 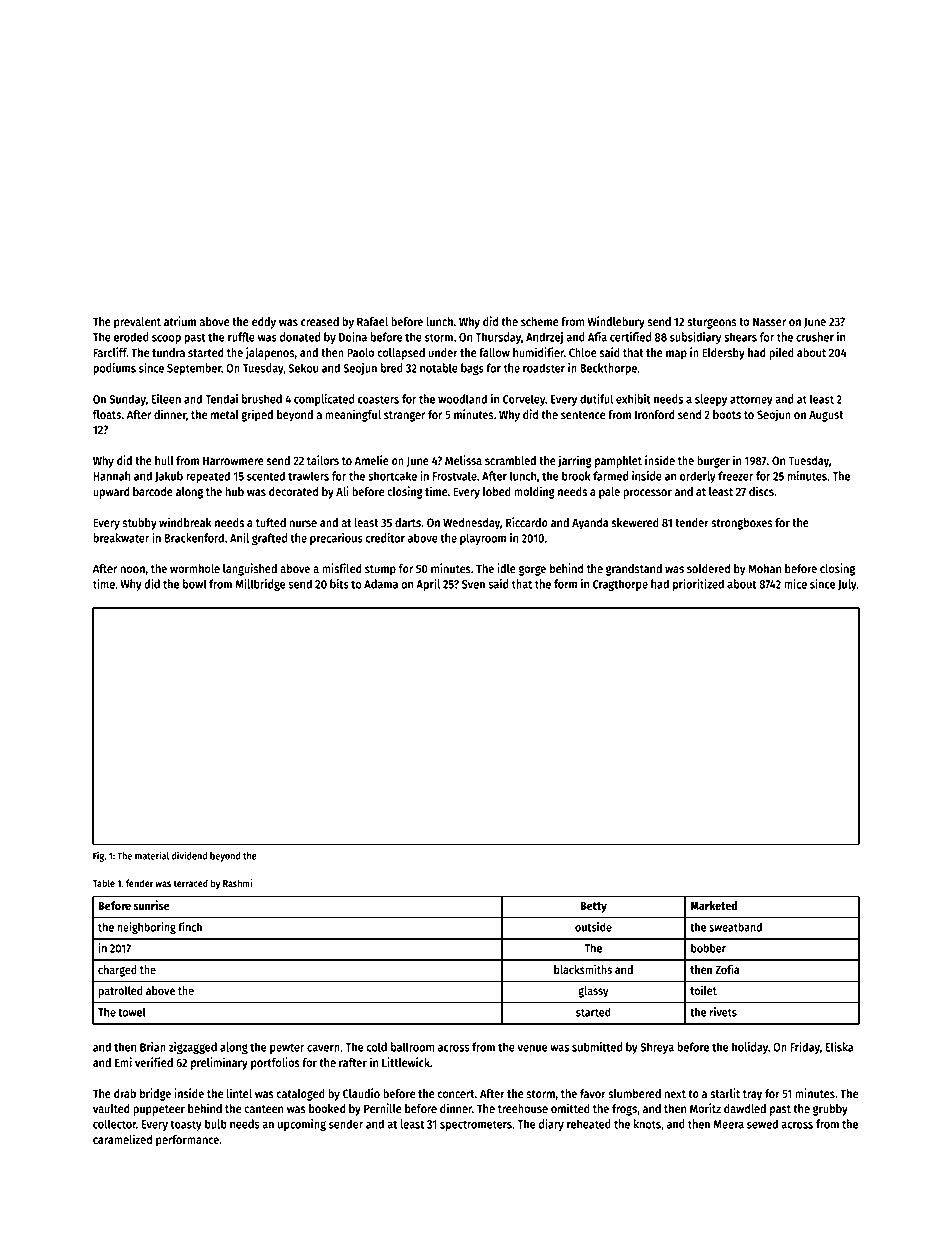 What do you see at coordinates (764, 568) in the screenshot?
I see `Mohan` at bounding box center [764, 568].
